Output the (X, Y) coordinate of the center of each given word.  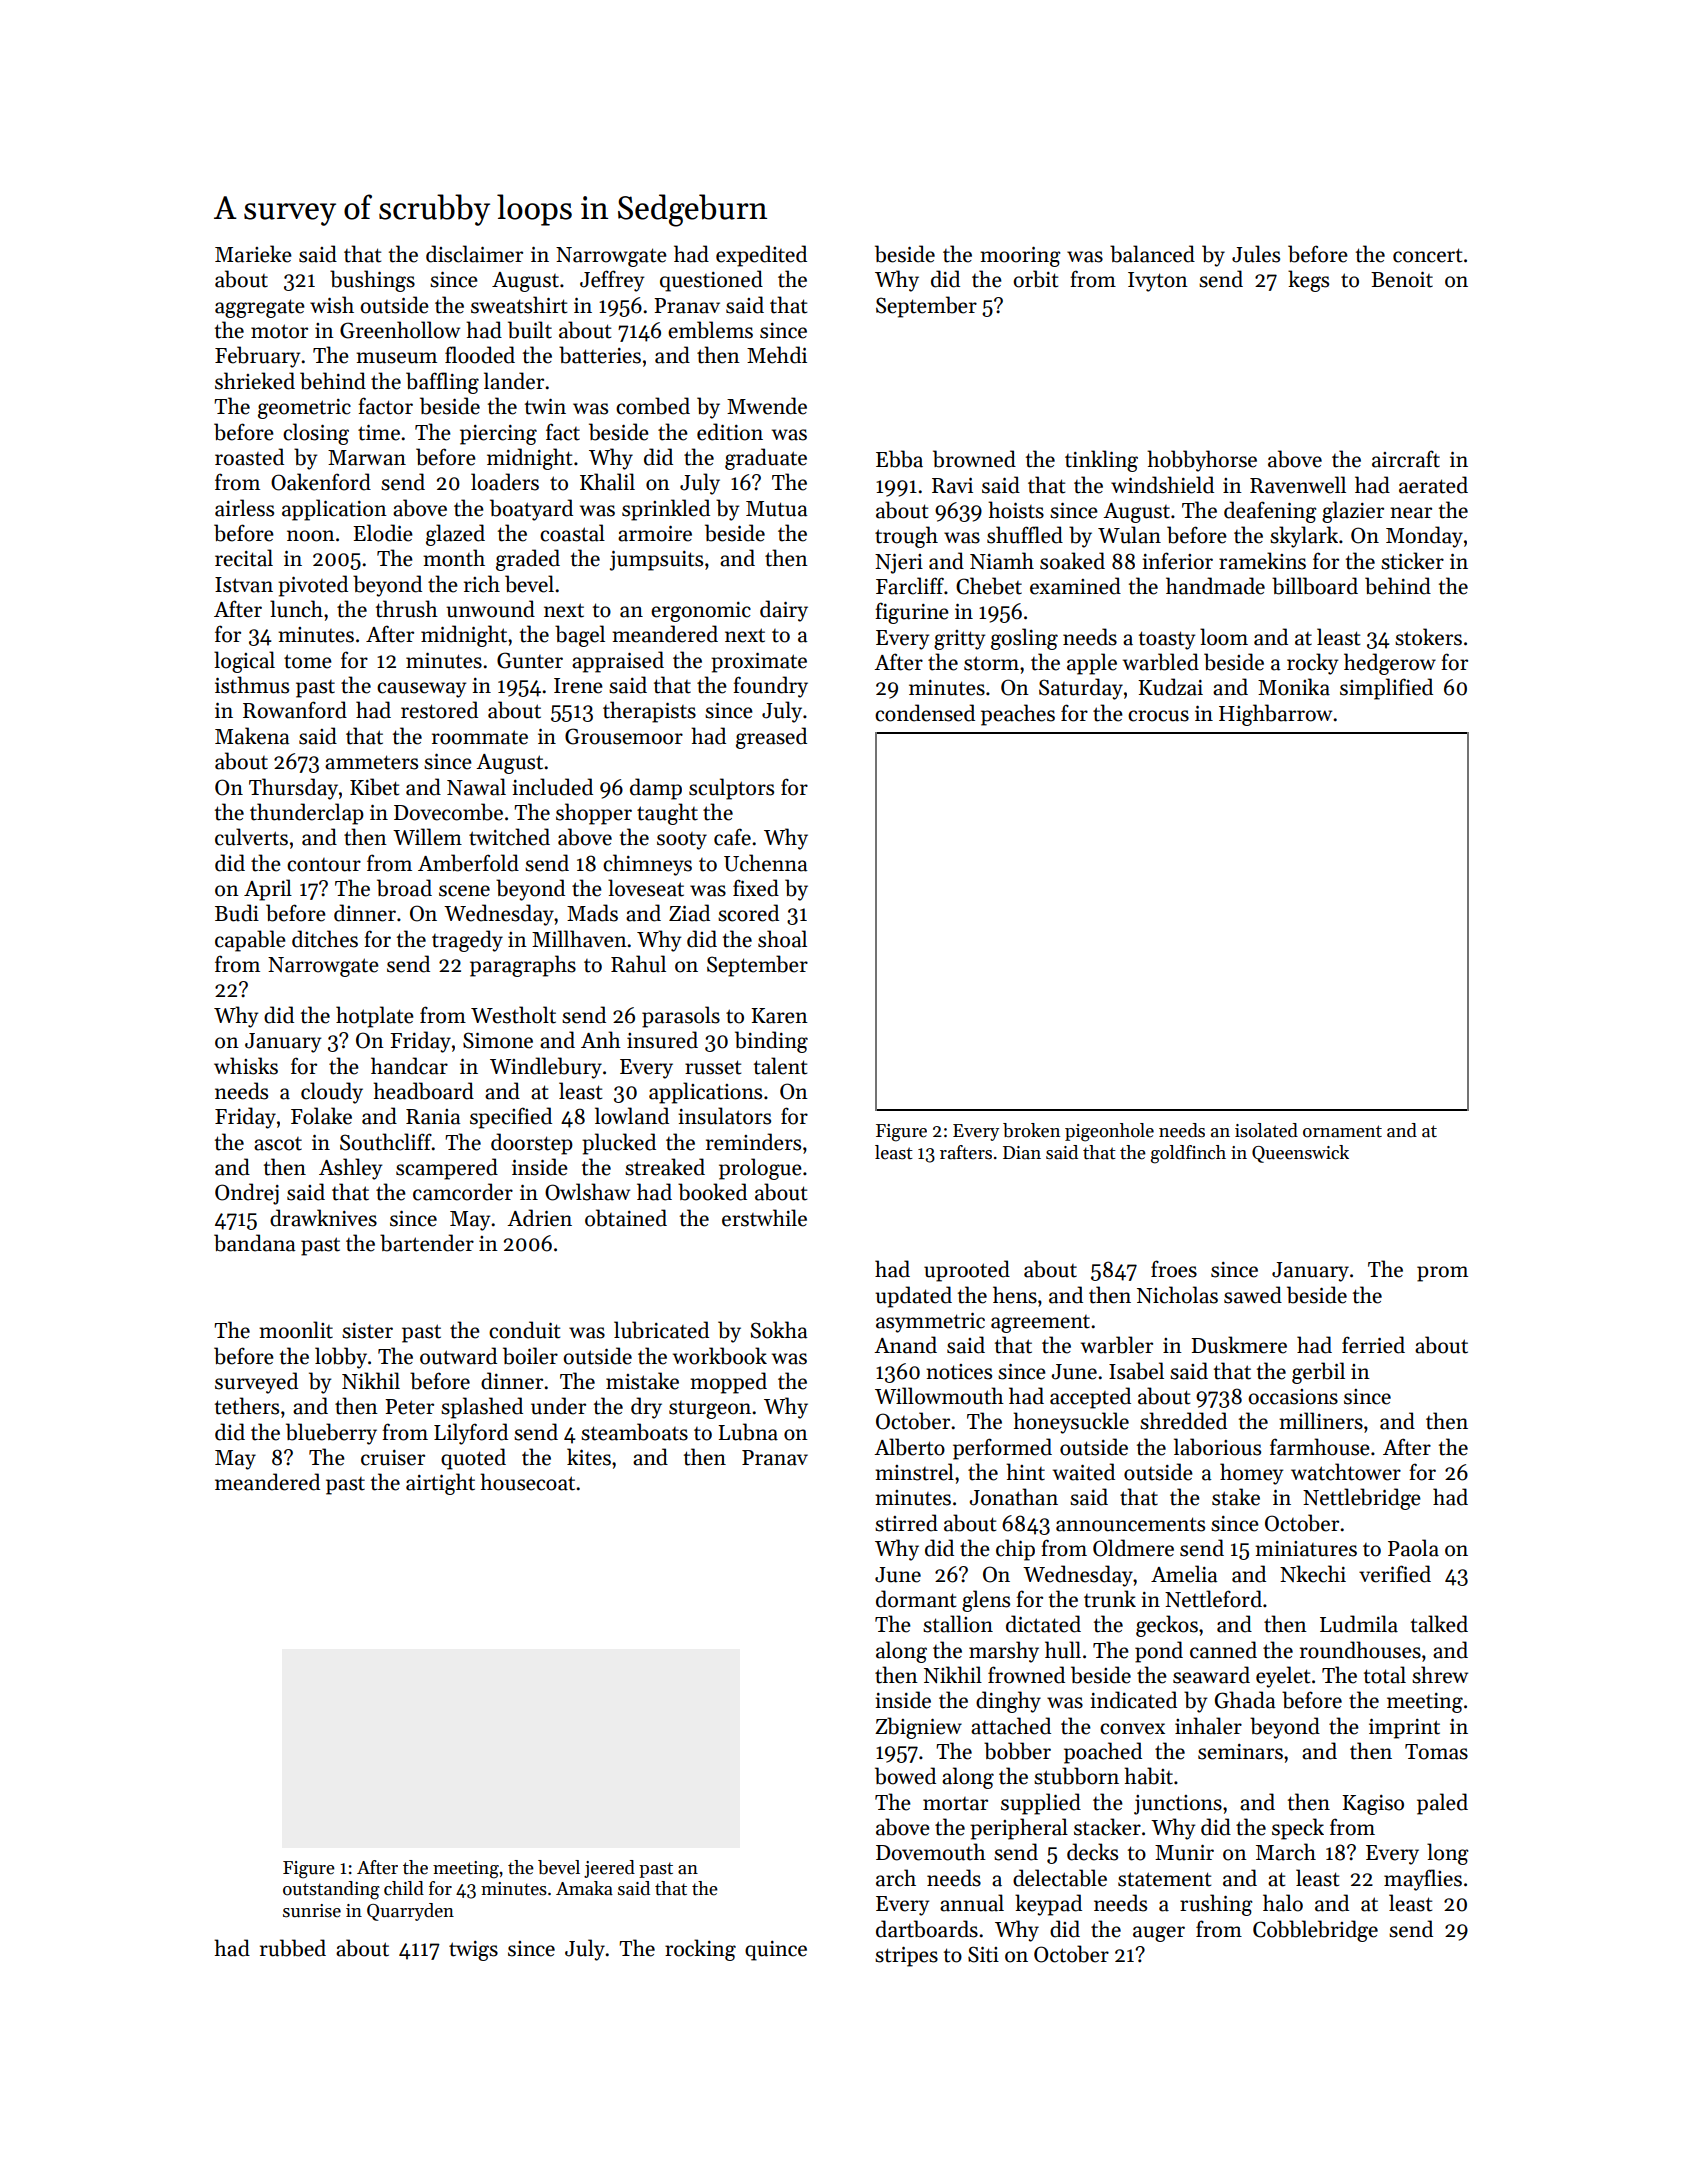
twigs (473, 1951)
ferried (1373, 1345)
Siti (983, 1954)
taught (667, 814)
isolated (1266, 1130)
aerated (1433, 485)
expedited (761, 256)
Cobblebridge (1315, 1931)
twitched (509, 837)
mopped (728, 1383)
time (379, 433)
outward (458, 1356)
